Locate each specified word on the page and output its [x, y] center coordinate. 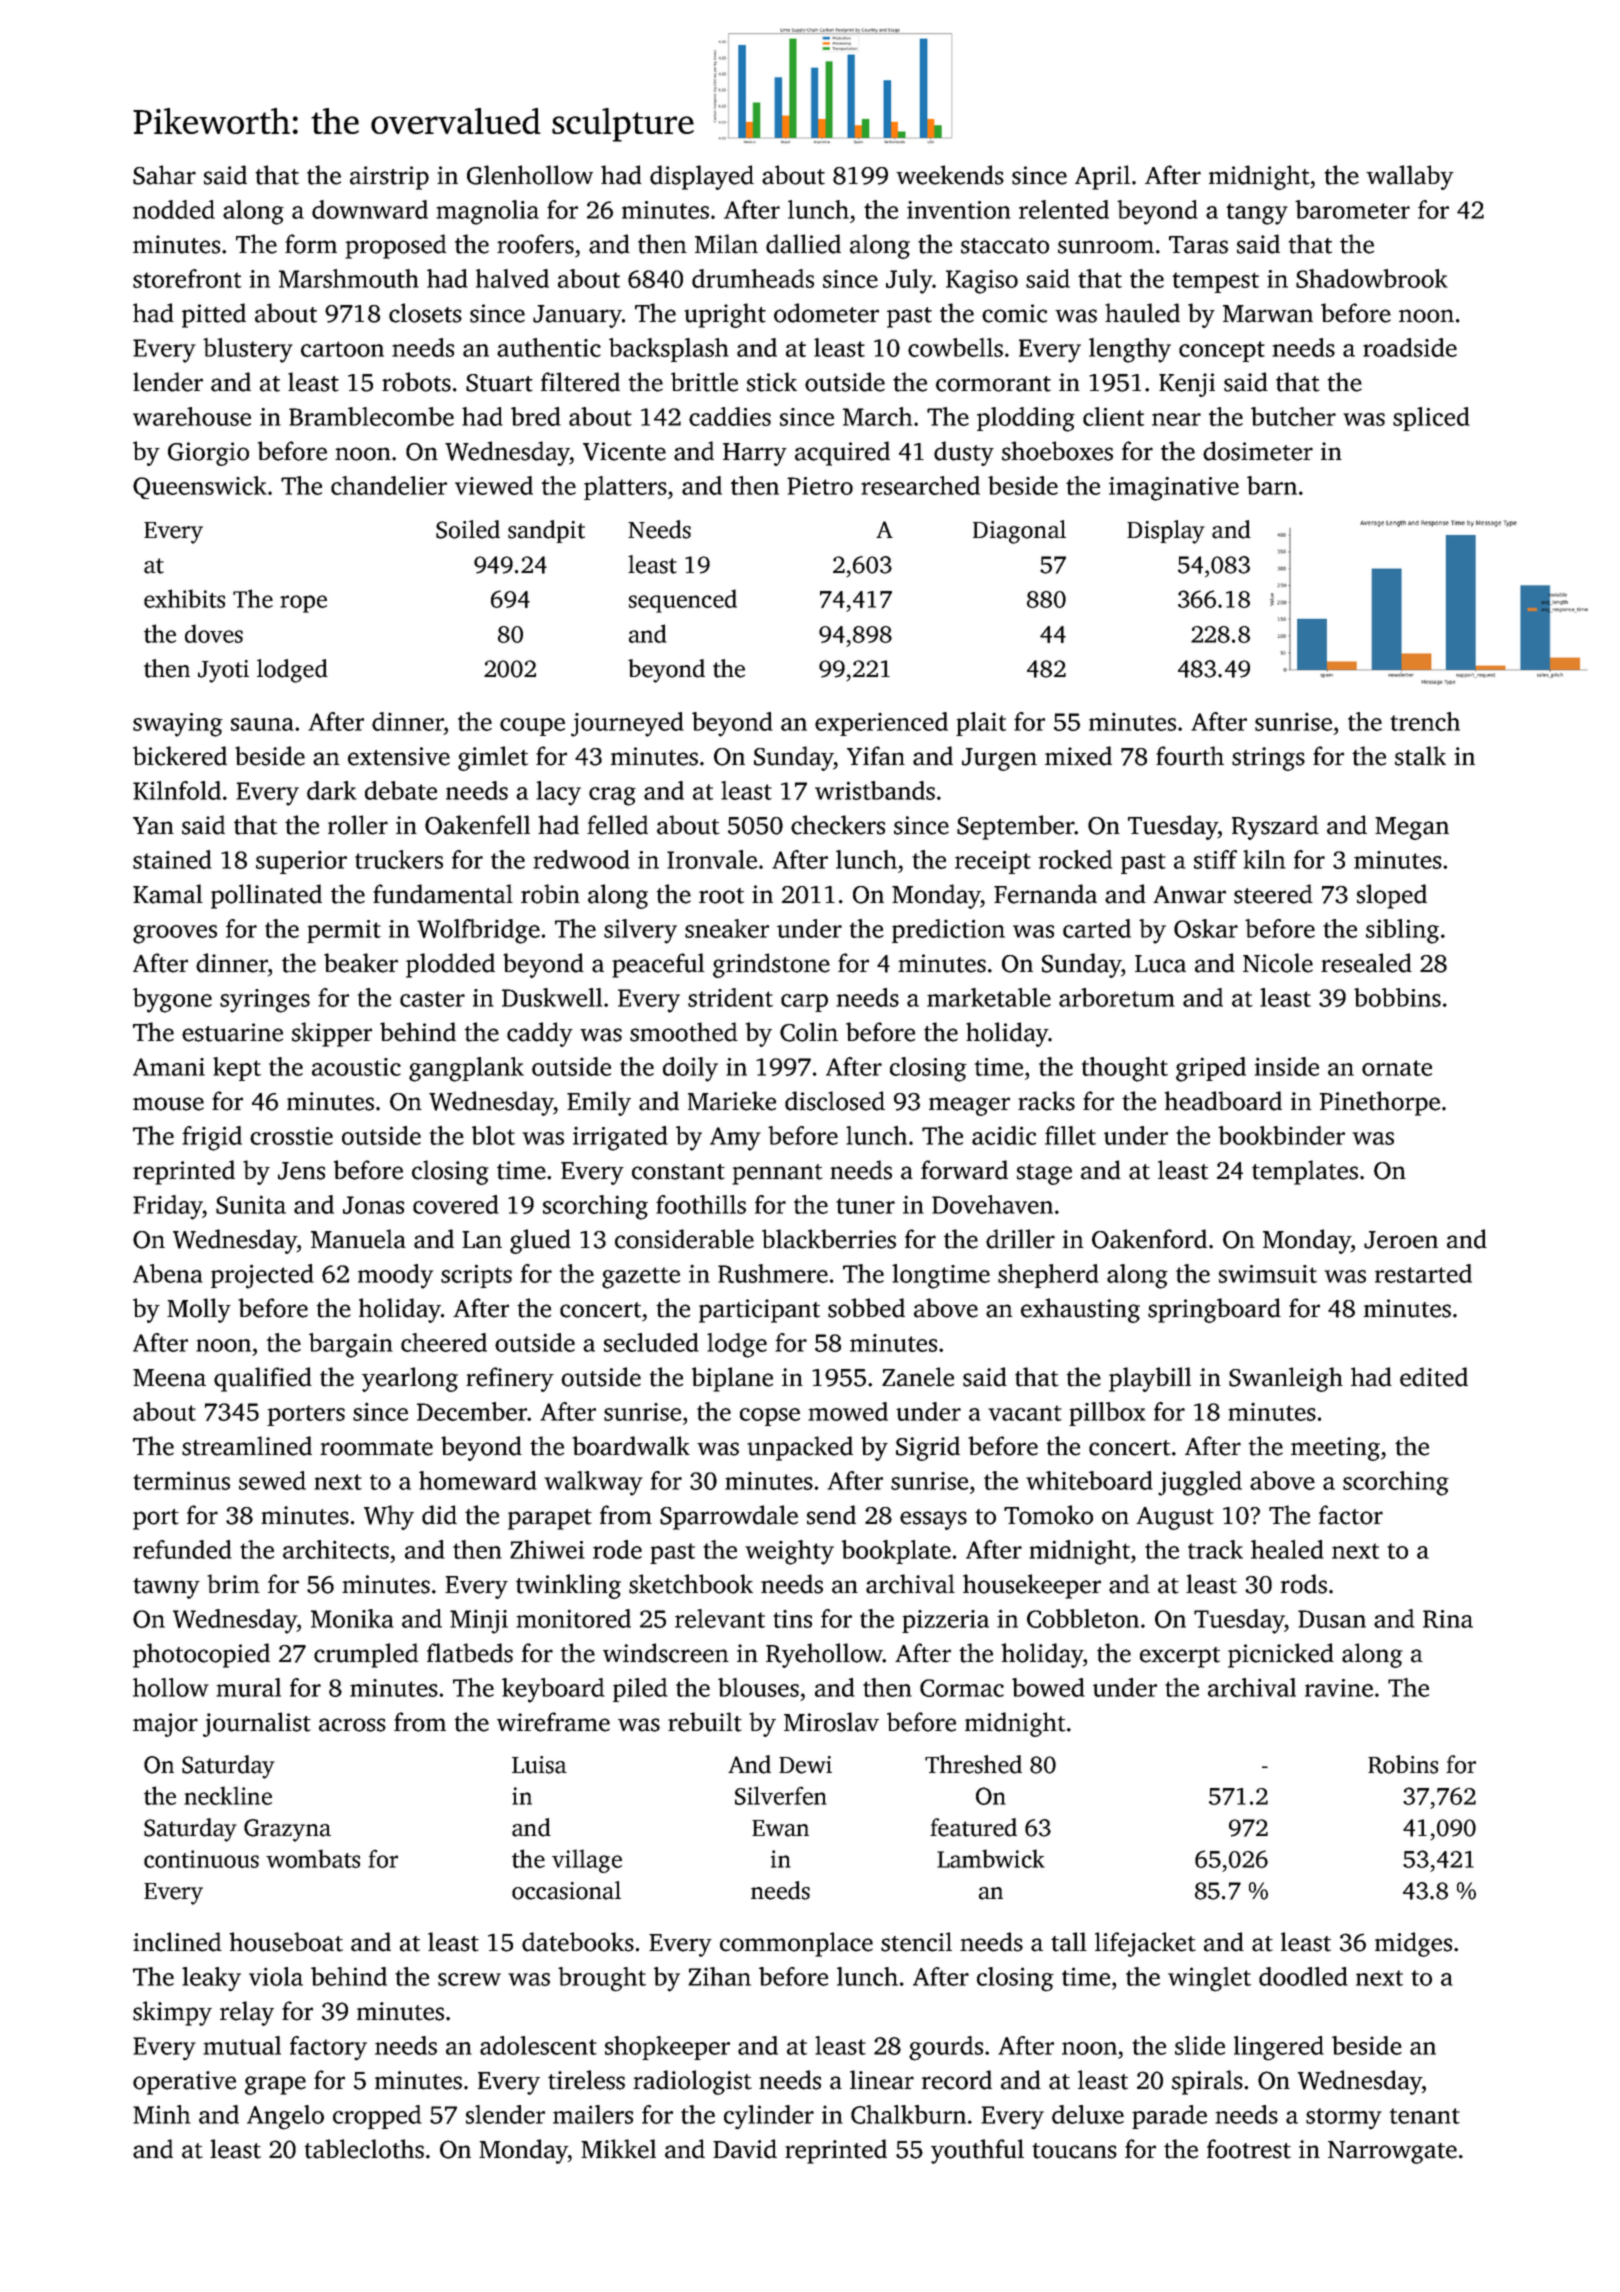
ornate [1397, 1068]
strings [1268, 759]
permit [344, 931]
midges [1413, 1944]
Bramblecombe [371, 416]
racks [1046, 1101]
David [745, 2149]
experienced [881, 724]
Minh [162, 2114]
